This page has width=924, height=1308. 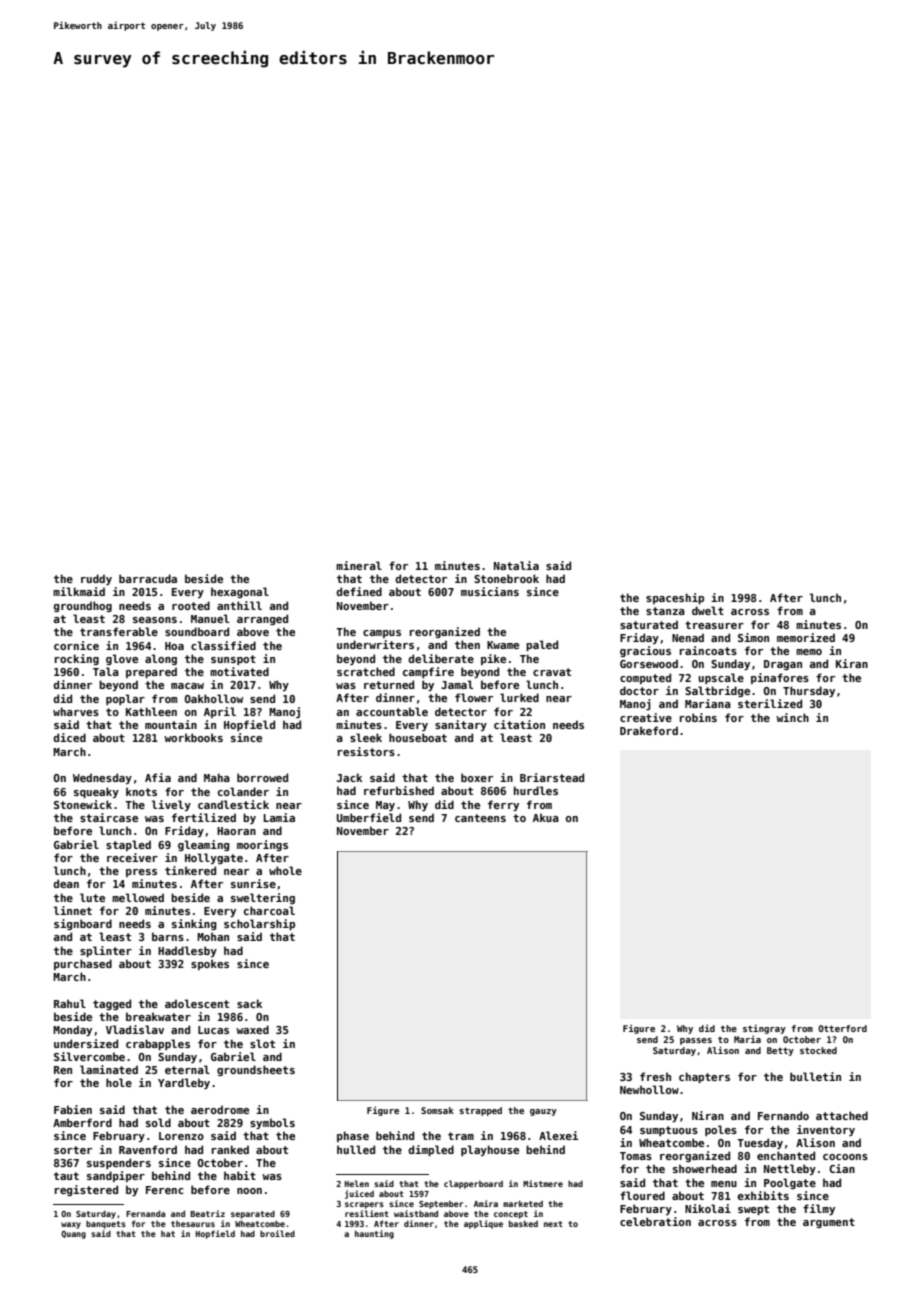 I want to click on canteens, so click(x=480, y=818).
